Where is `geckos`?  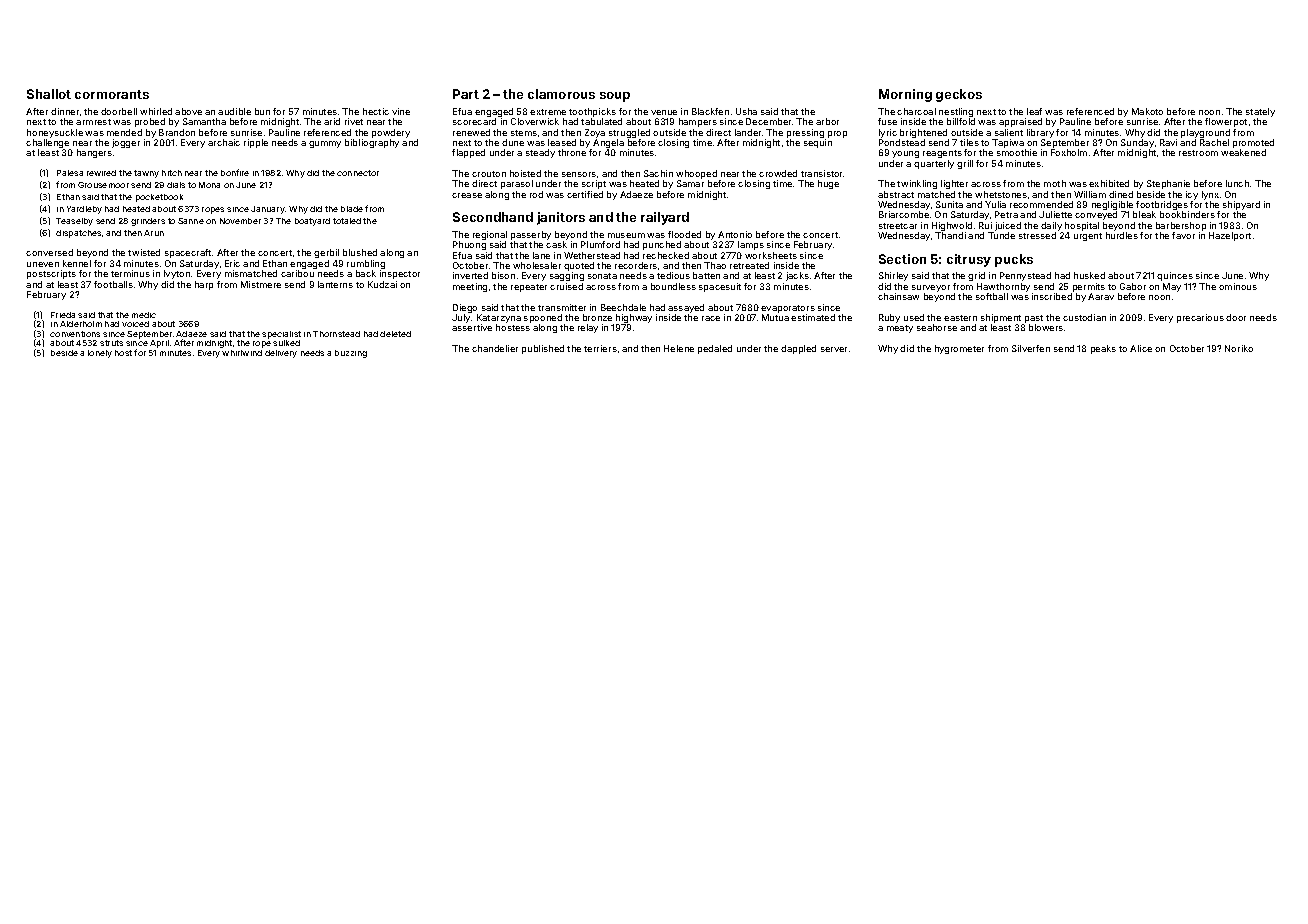 geckos is located at coordinates (959, 95).
